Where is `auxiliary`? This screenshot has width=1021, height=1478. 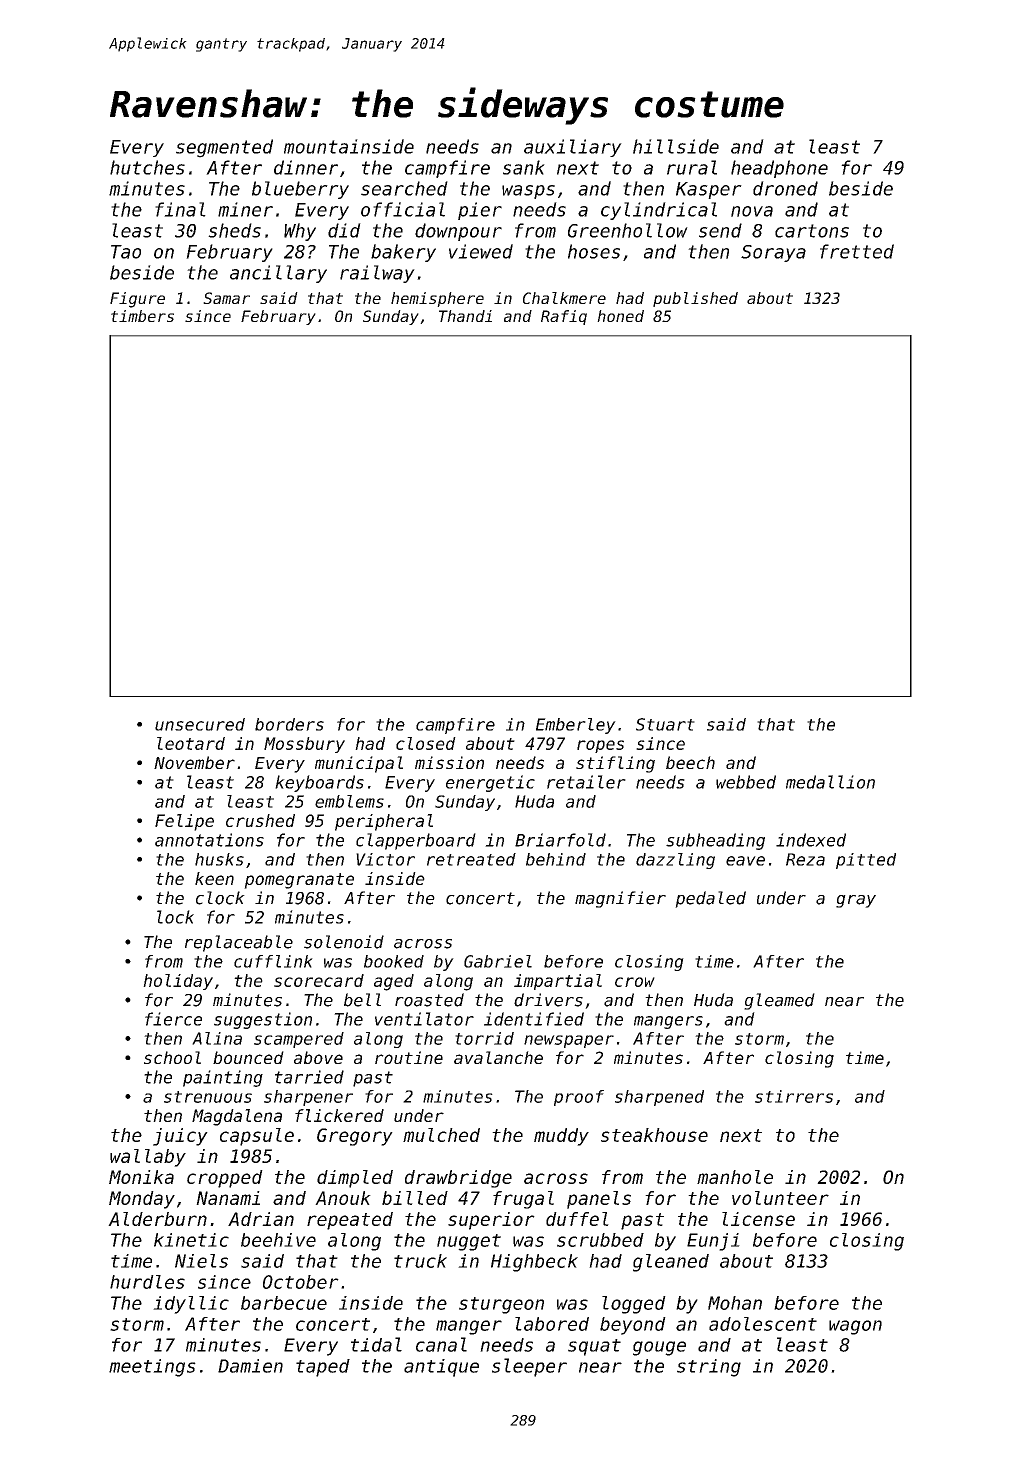
auxiliary is located at coordinates (573, 148).
